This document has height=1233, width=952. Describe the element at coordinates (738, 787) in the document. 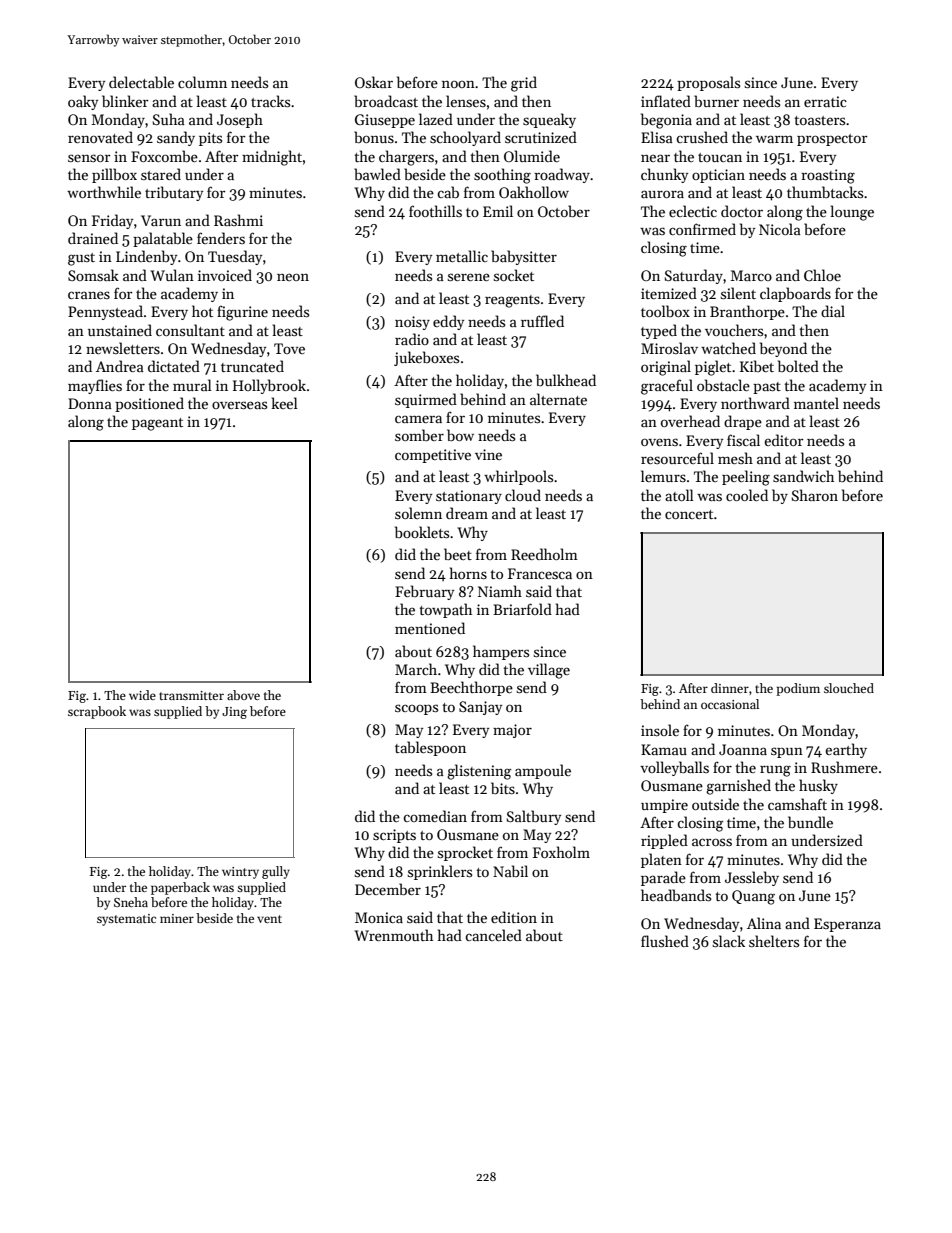

I see `garnished` at that location.
